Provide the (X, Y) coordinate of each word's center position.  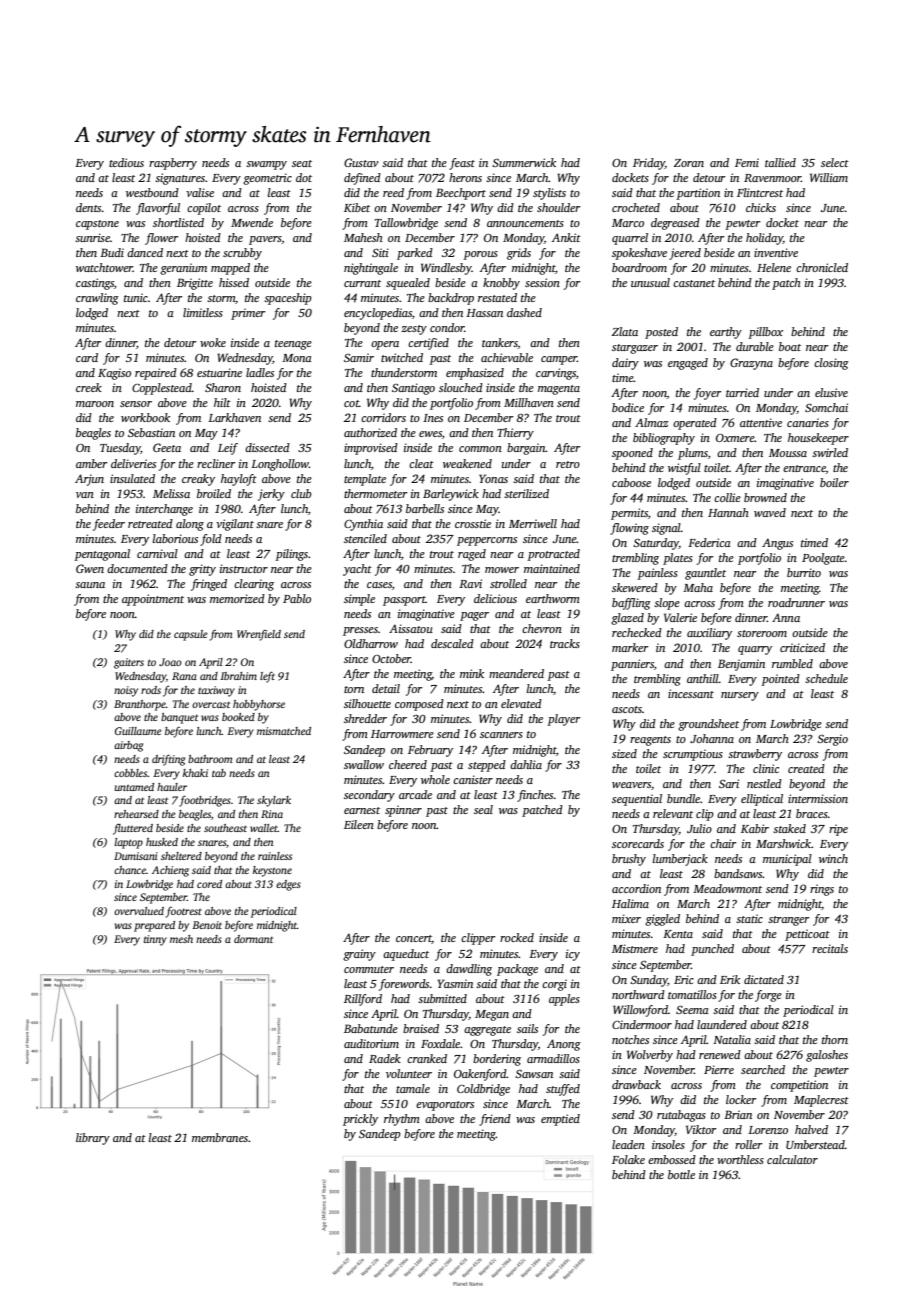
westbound (152, 192)
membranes (220, 1137)
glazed (627, 619)
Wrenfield (259, 635)
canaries (808, 422)
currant (362, 283)
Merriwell (533, 523)
